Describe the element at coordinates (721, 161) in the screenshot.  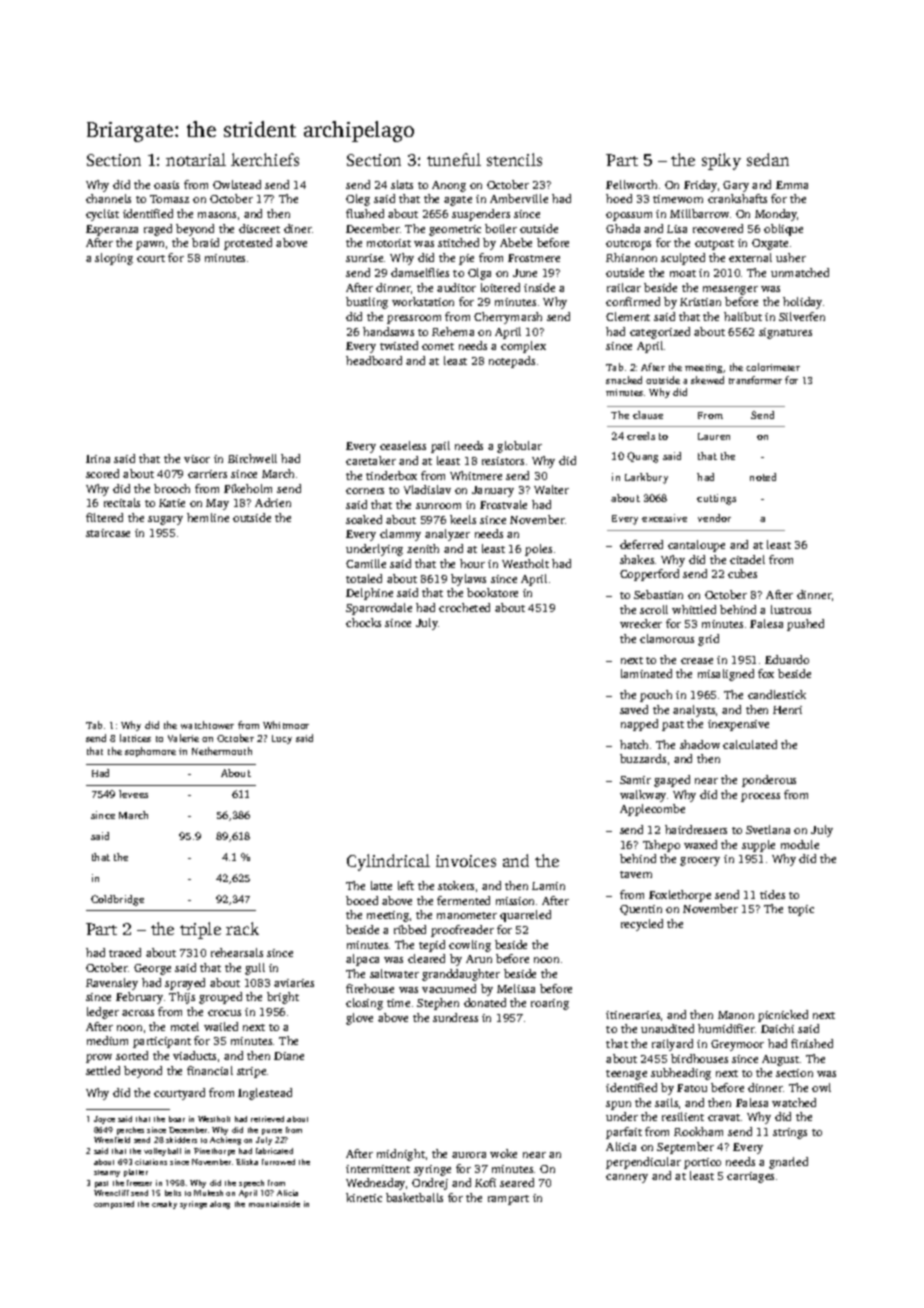
I see `spiky` at that location.
